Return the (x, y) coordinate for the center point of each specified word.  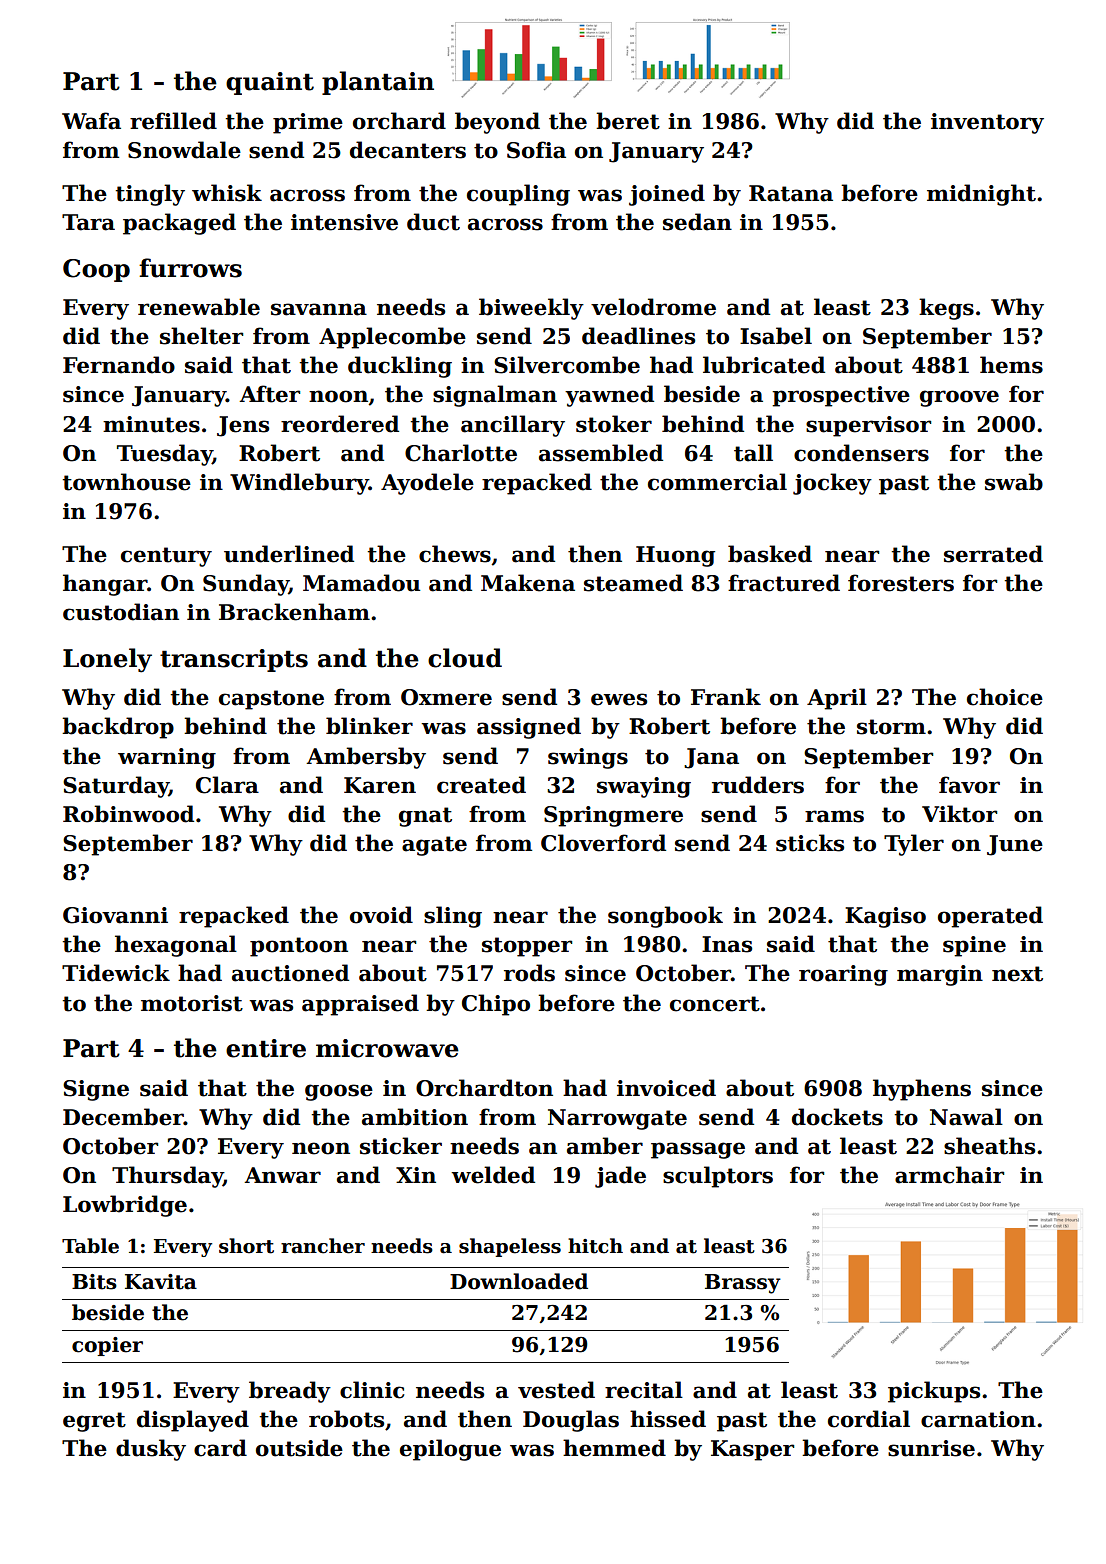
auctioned (290, 973)
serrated (993, 554)
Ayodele (427, 484)
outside (299, 1448)
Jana (711, 758)
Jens (243, 426)
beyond (497, 123)
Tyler (914, 845)
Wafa (91, 121)
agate (434, 846)
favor (969, 785)
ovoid (381, 915)
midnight (981, 195)
